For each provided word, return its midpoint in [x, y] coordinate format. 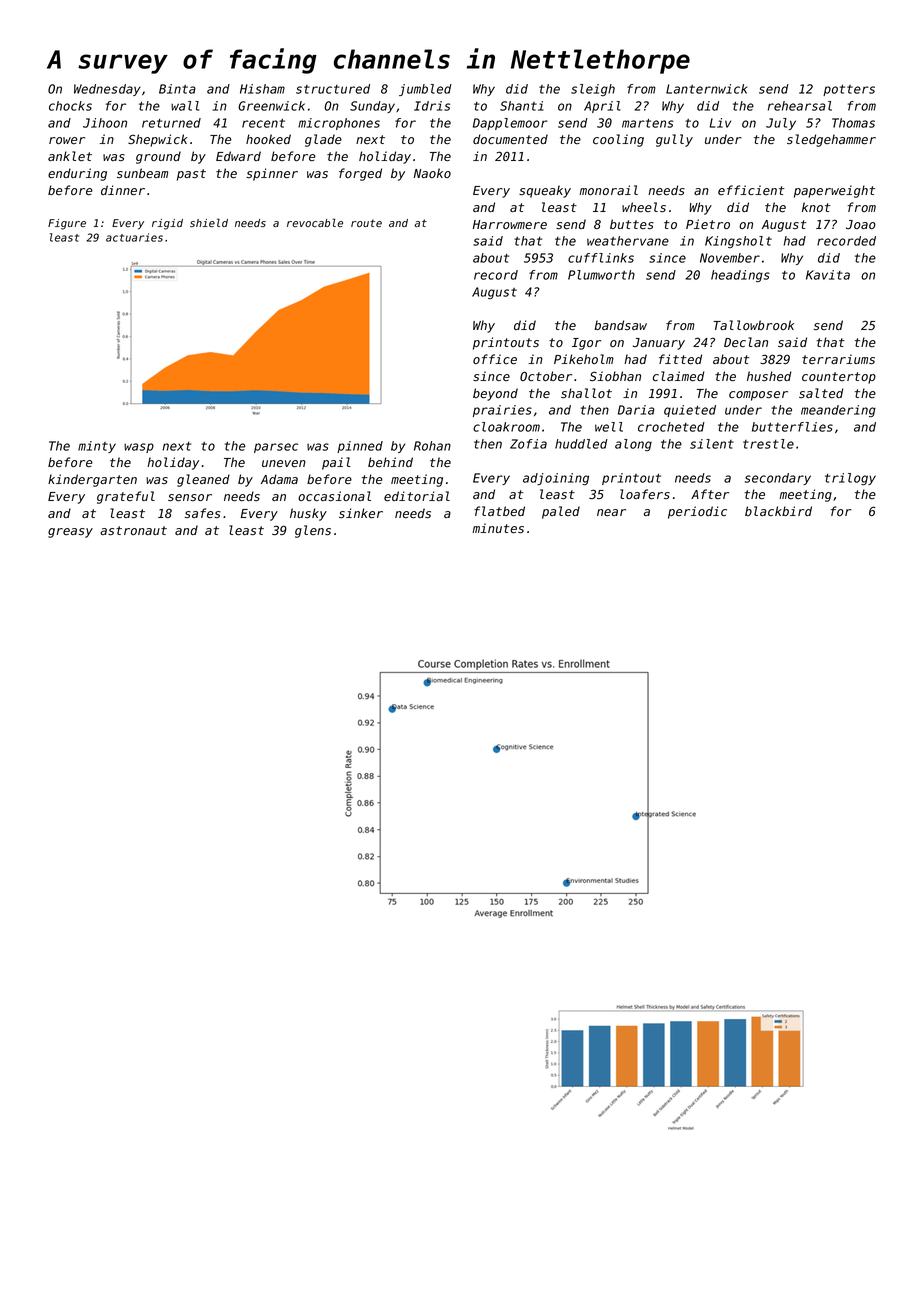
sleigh [593, 90]
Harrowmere [510, 225]
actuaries [134, 237]
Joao [861, 224]
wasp [139, 448]
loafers [645, 494]
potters [849, 90]
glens [313, 531]
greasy [70, 533]
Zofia [528, 444]
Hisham [262, 89]
